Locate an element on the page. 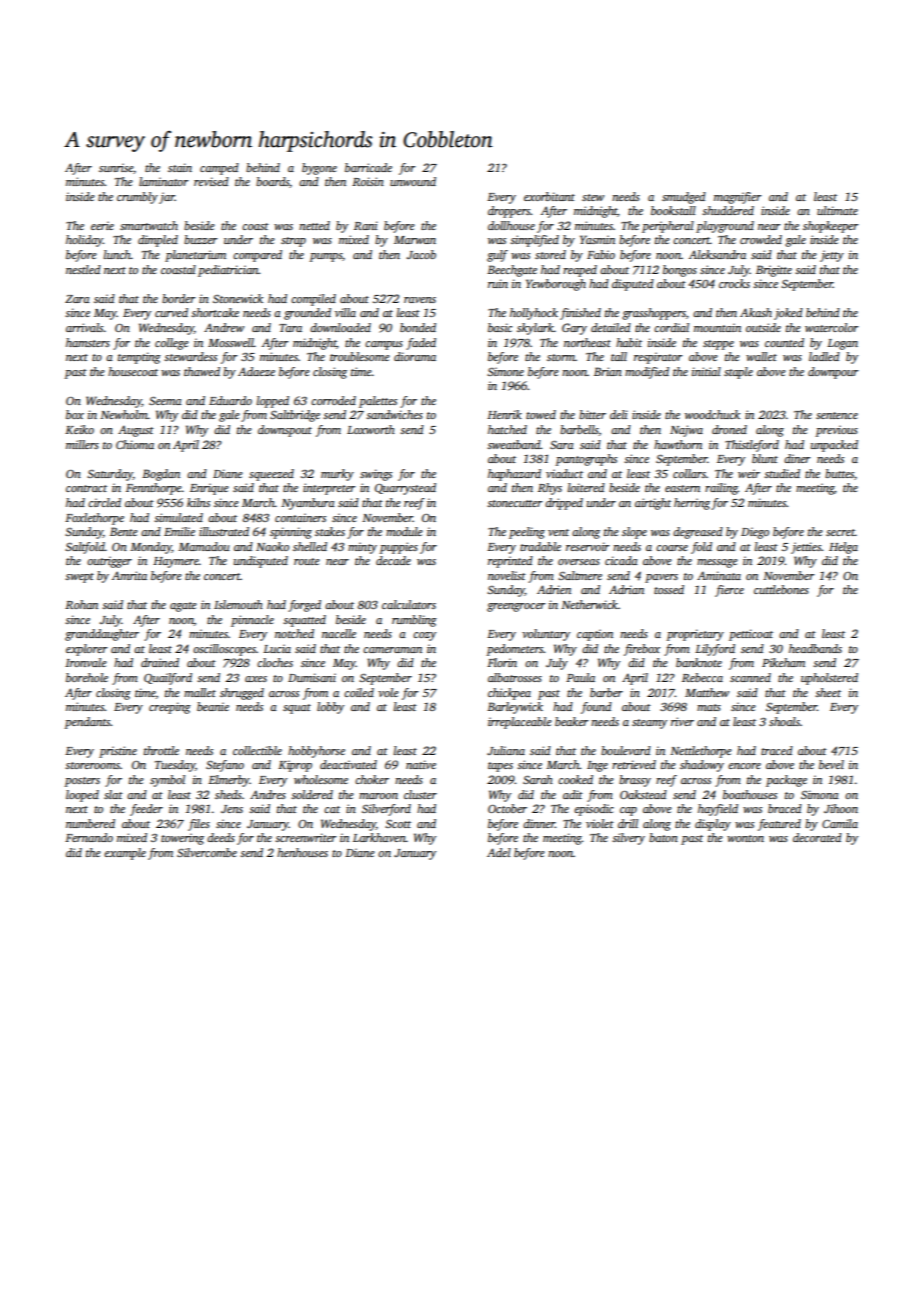  sunrise is located at coordinates (116, 167).
